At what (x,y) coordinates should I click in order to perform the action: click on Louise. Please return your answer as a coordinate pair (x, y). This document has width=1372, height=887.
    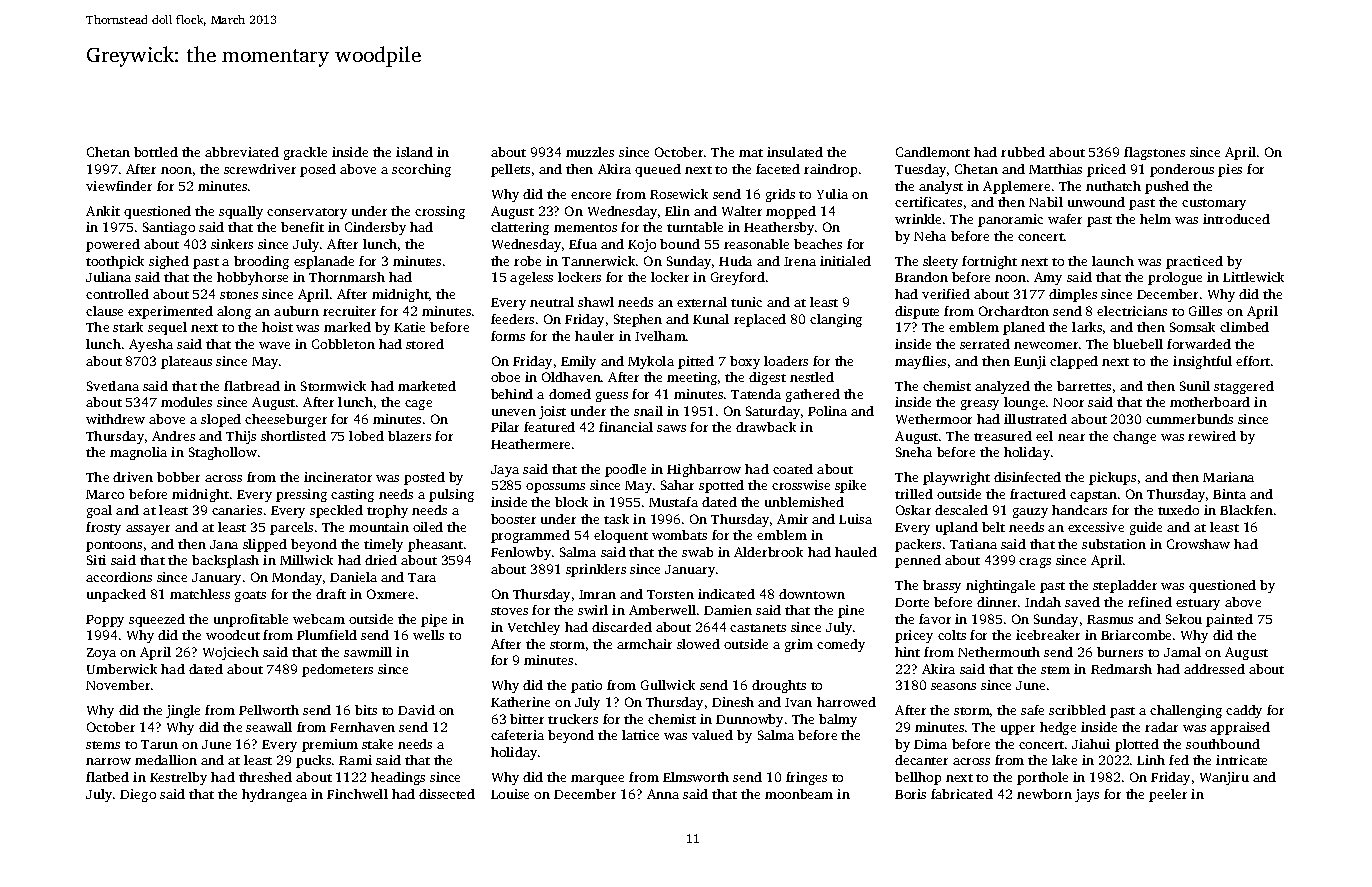
    Looking at the image, I should click on (510, 794).
